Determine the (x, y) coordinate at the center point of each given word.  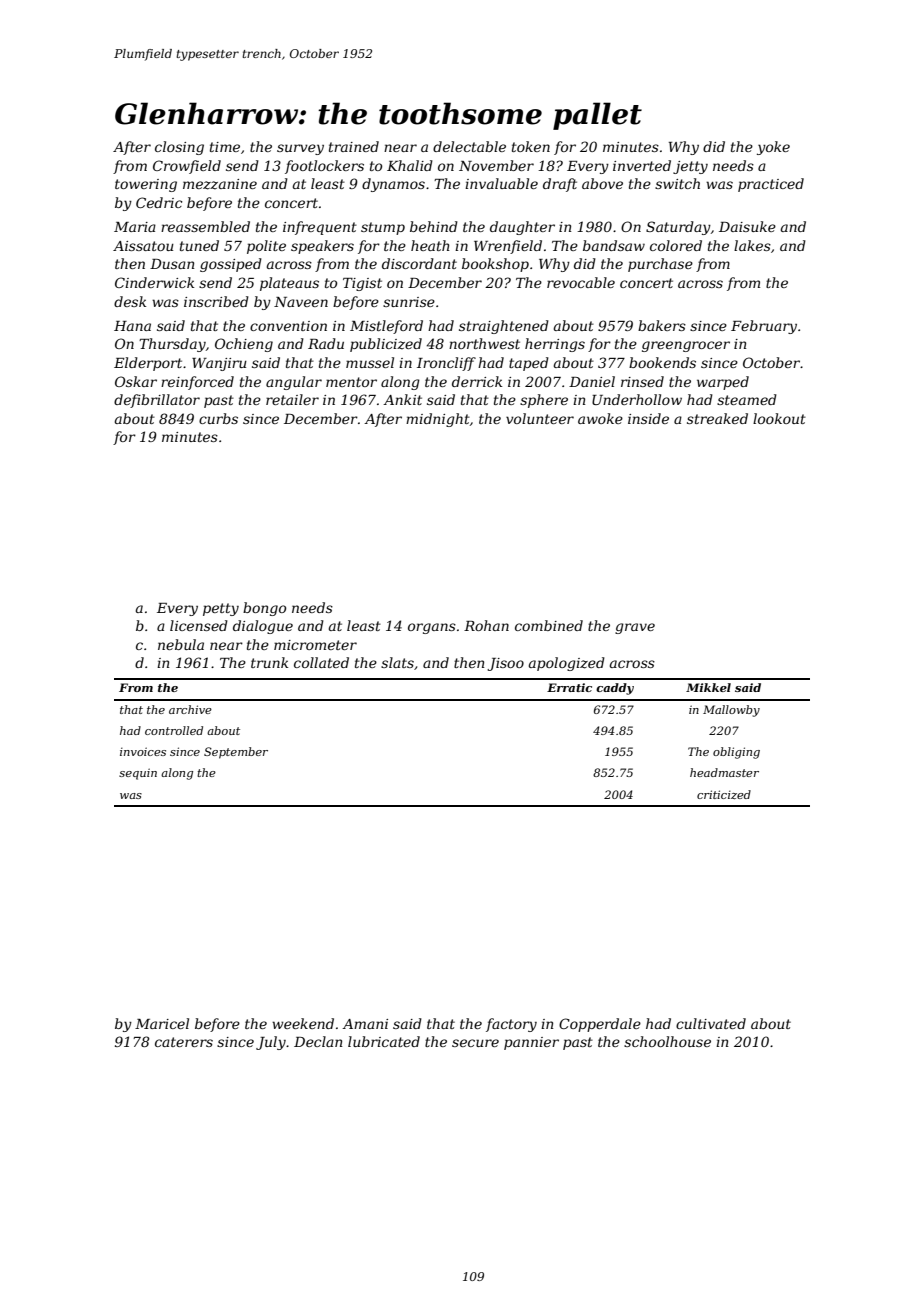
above (602, 183)
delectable (469, 146)
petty (221, 609)
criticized (724, 794)
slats (397, 662)
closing (179, 148)
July (271, 1043)
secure (475, 1043)
